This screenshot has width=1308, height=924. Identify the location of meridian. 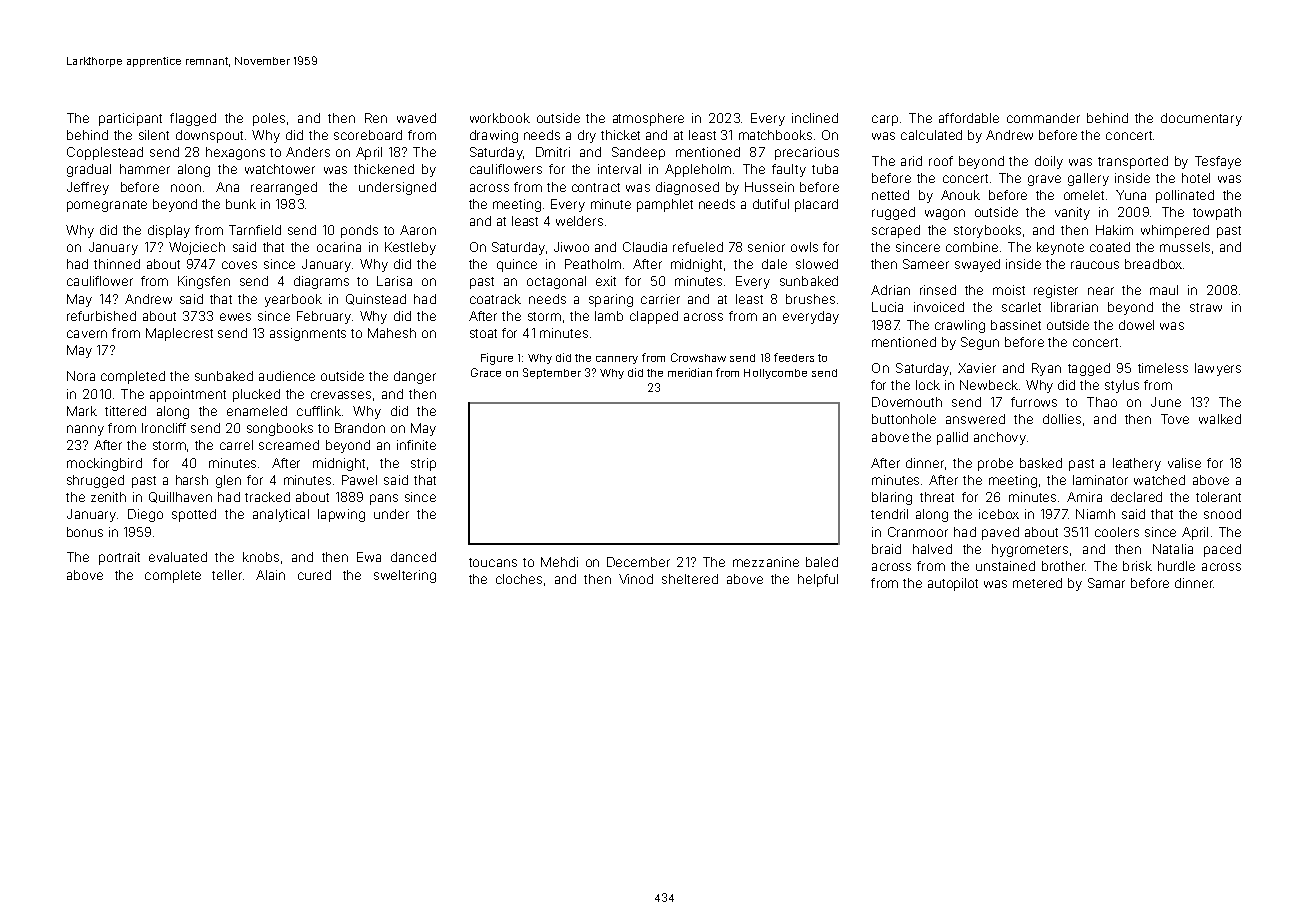
(690, 372).
